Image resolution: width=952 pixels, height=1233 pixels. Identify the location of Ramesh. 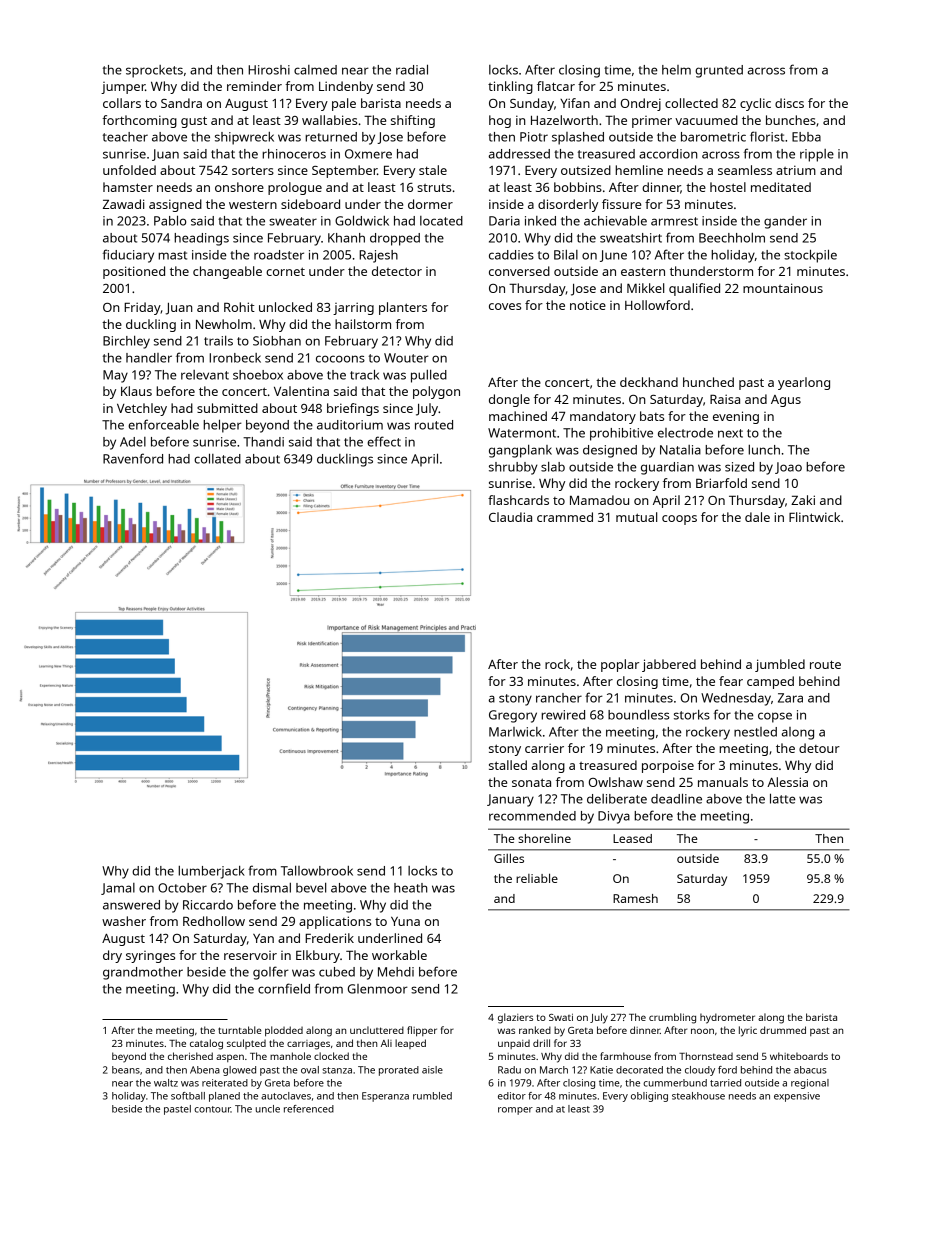
(635, 898).
